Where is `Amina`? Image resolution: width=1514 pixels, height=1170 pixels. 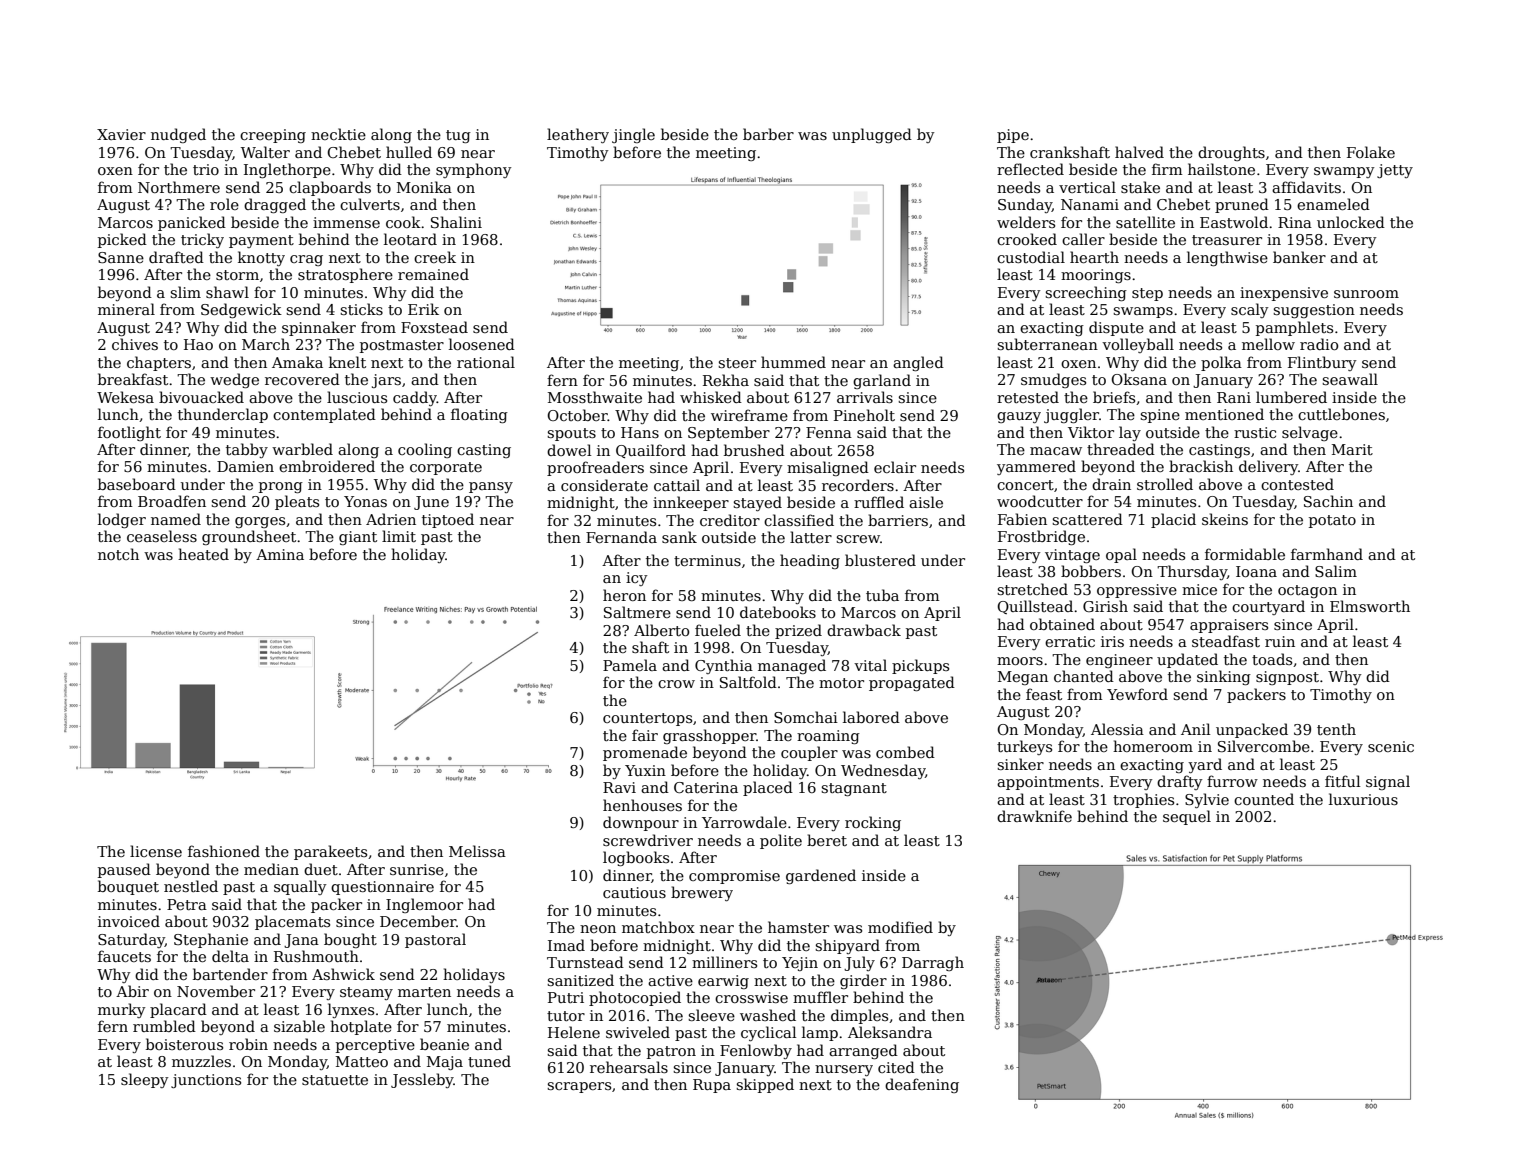
Amina is located at coordinates (280, 554).
